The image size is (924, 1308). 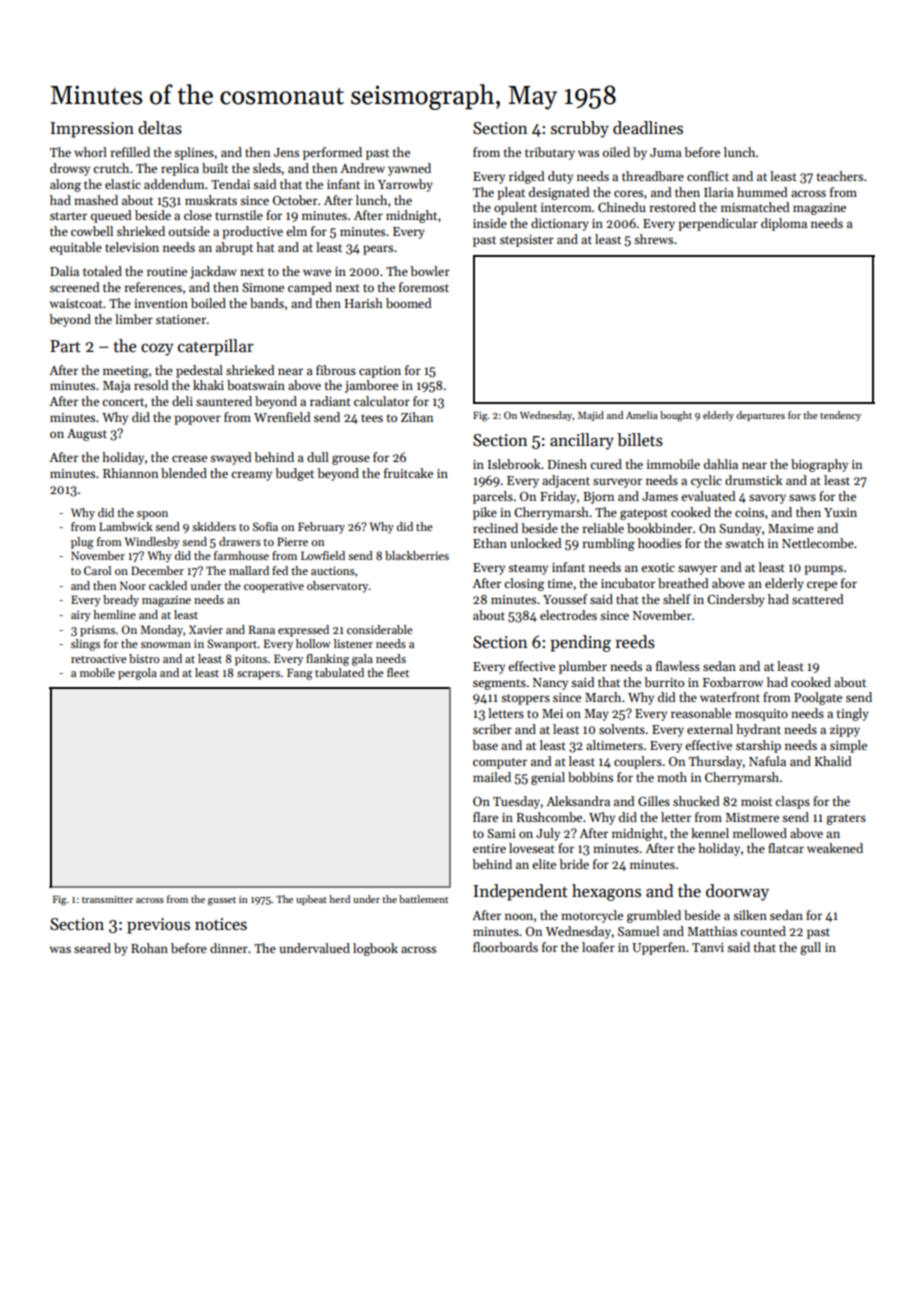 I want to click on Friday, so click(x=558, y=497).
